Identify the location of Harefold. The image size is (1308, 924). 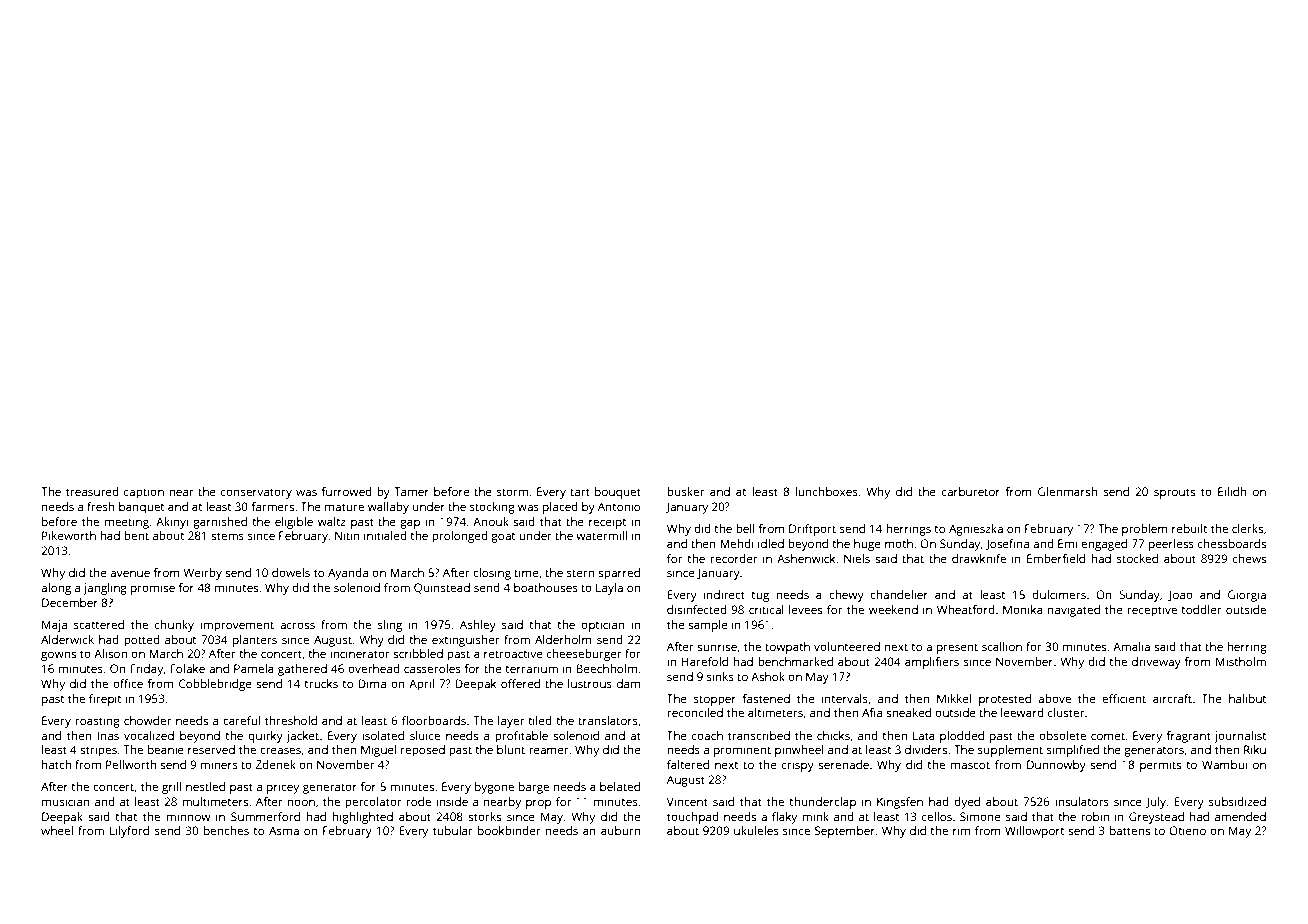
(704, 661).
